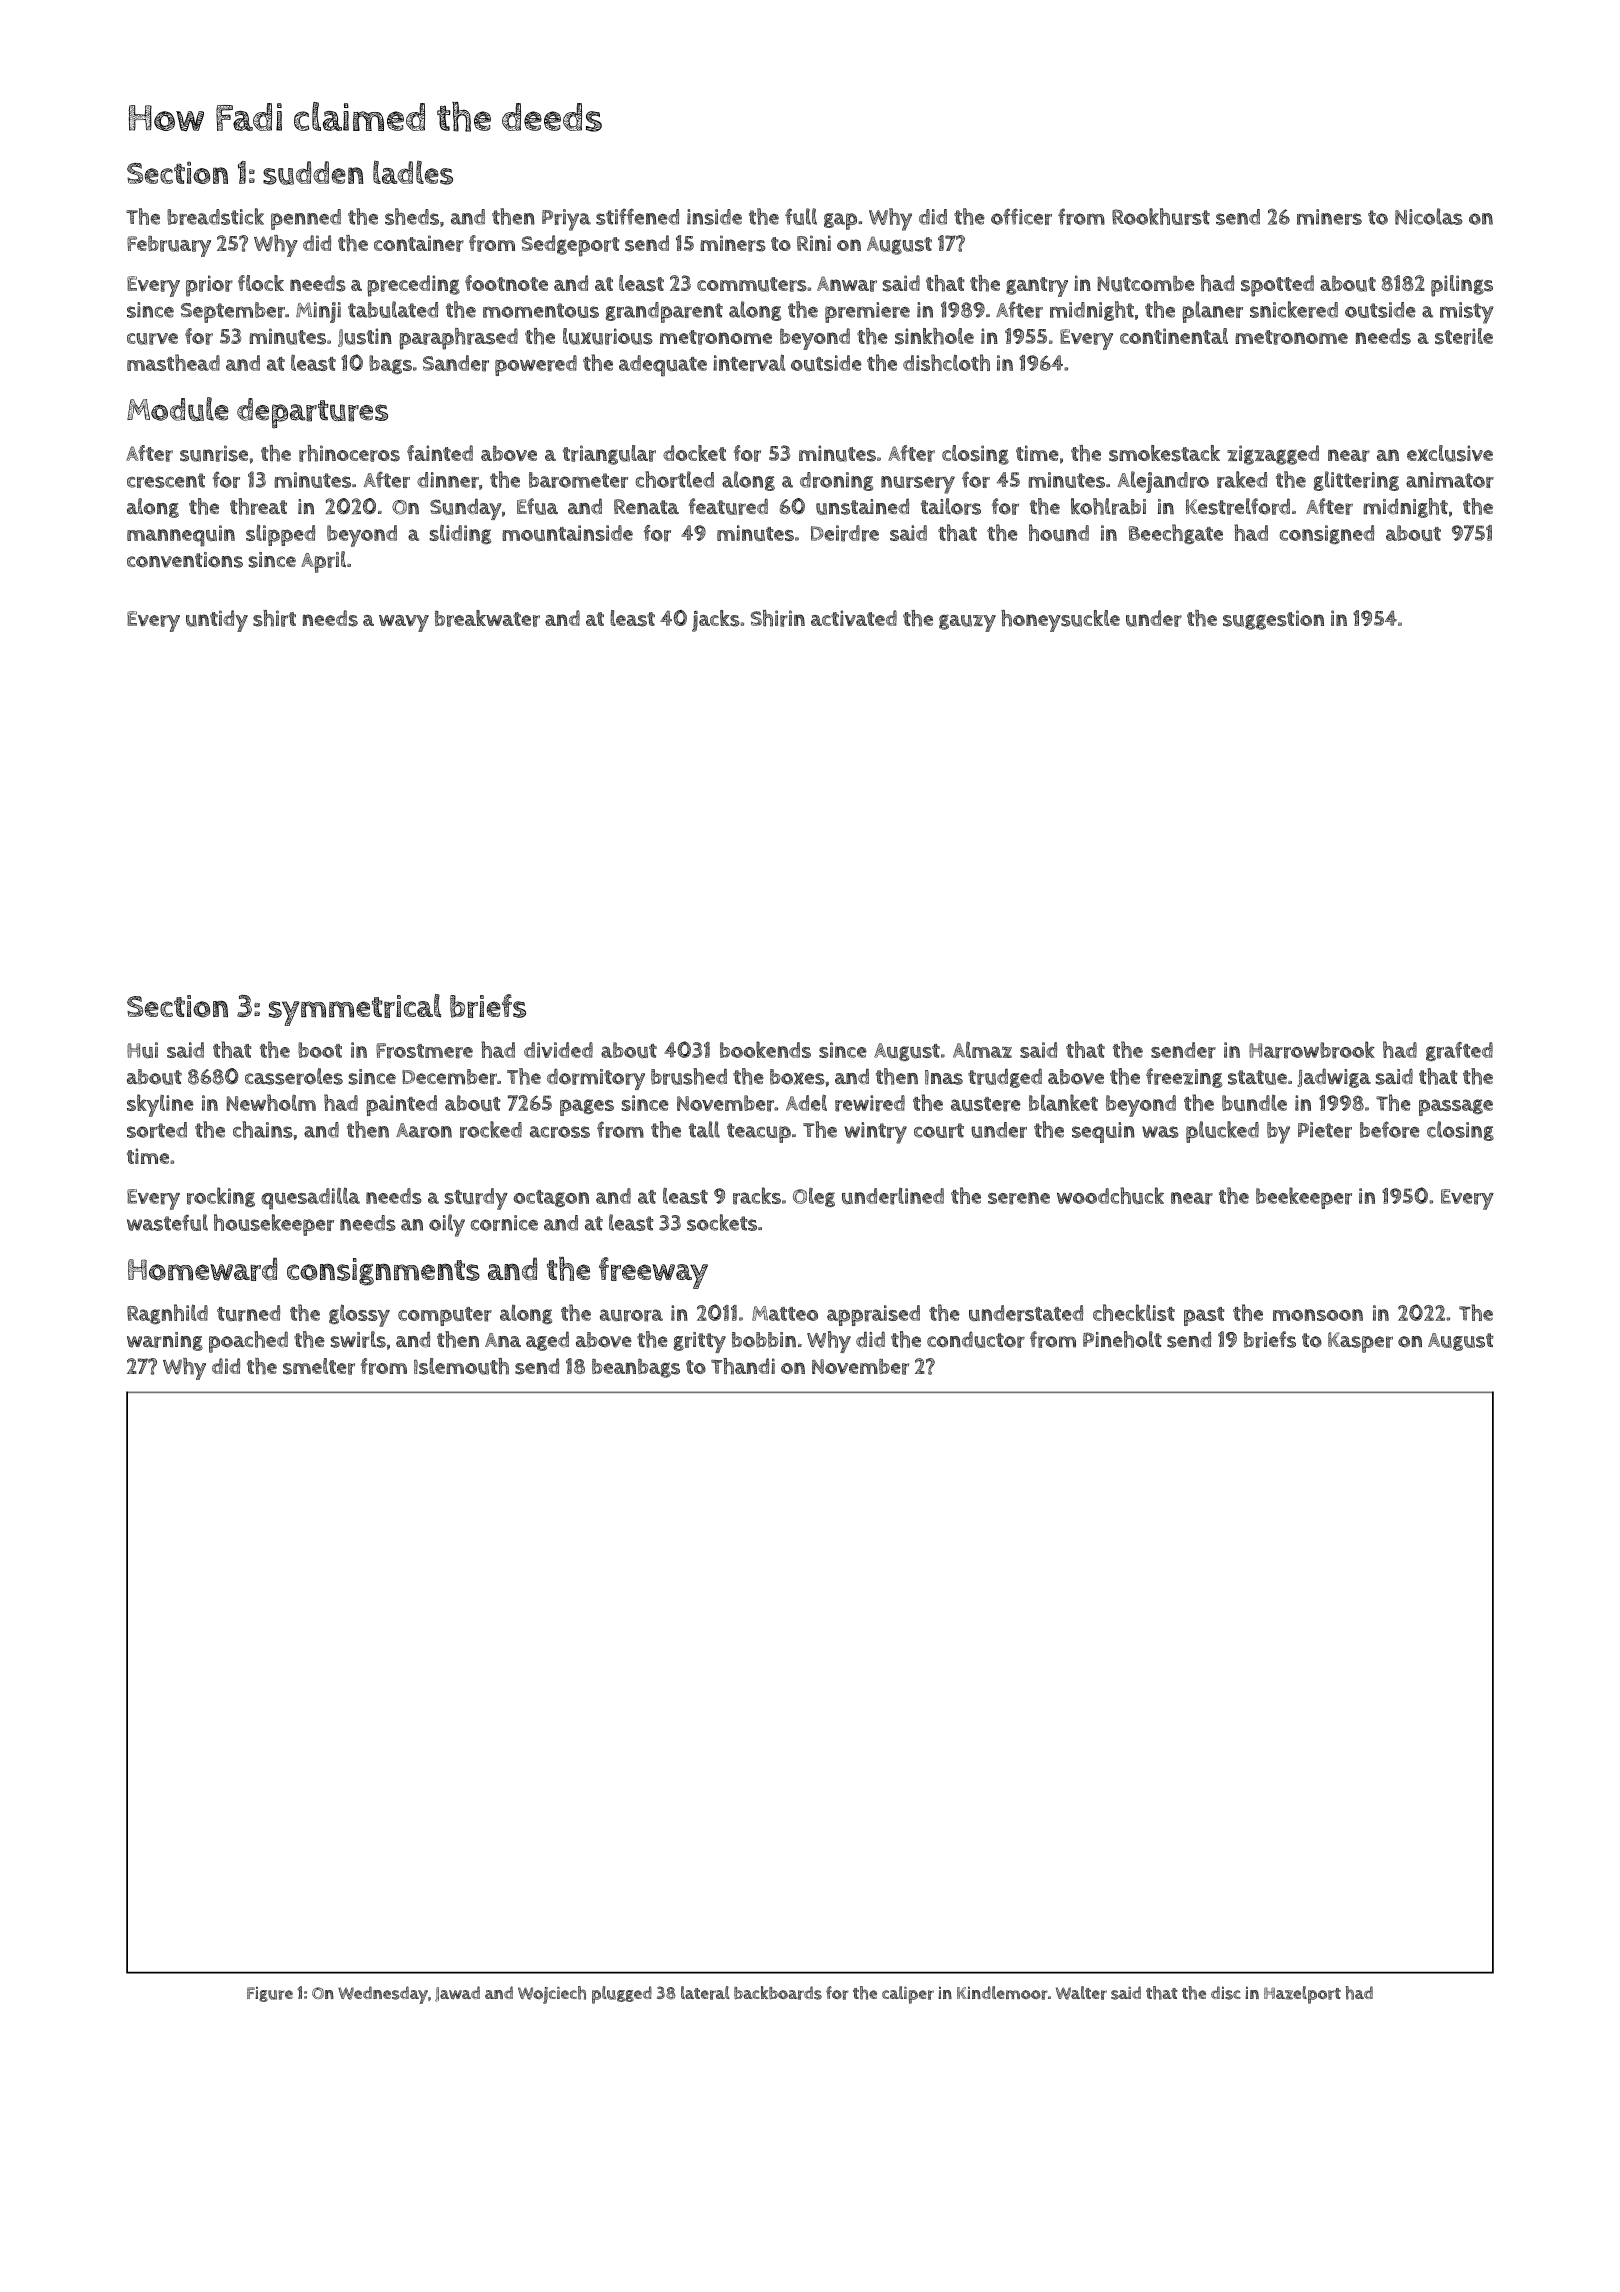  Describe the element at coordinates (270, 1994) in the document. I see `Figure` at that location.
